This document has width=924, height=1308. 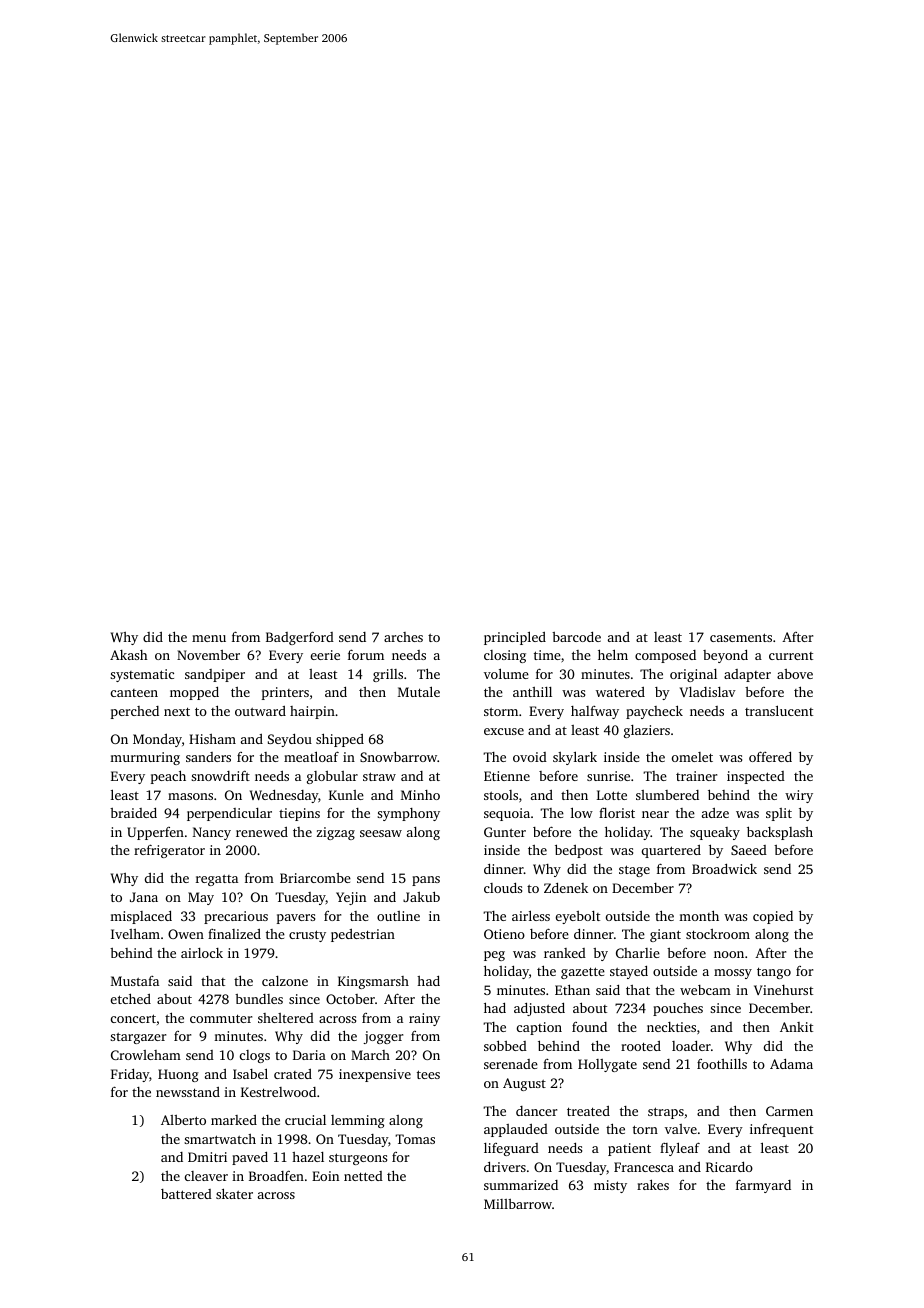 I want to click on jogger, so click(x=383, y=1037).
